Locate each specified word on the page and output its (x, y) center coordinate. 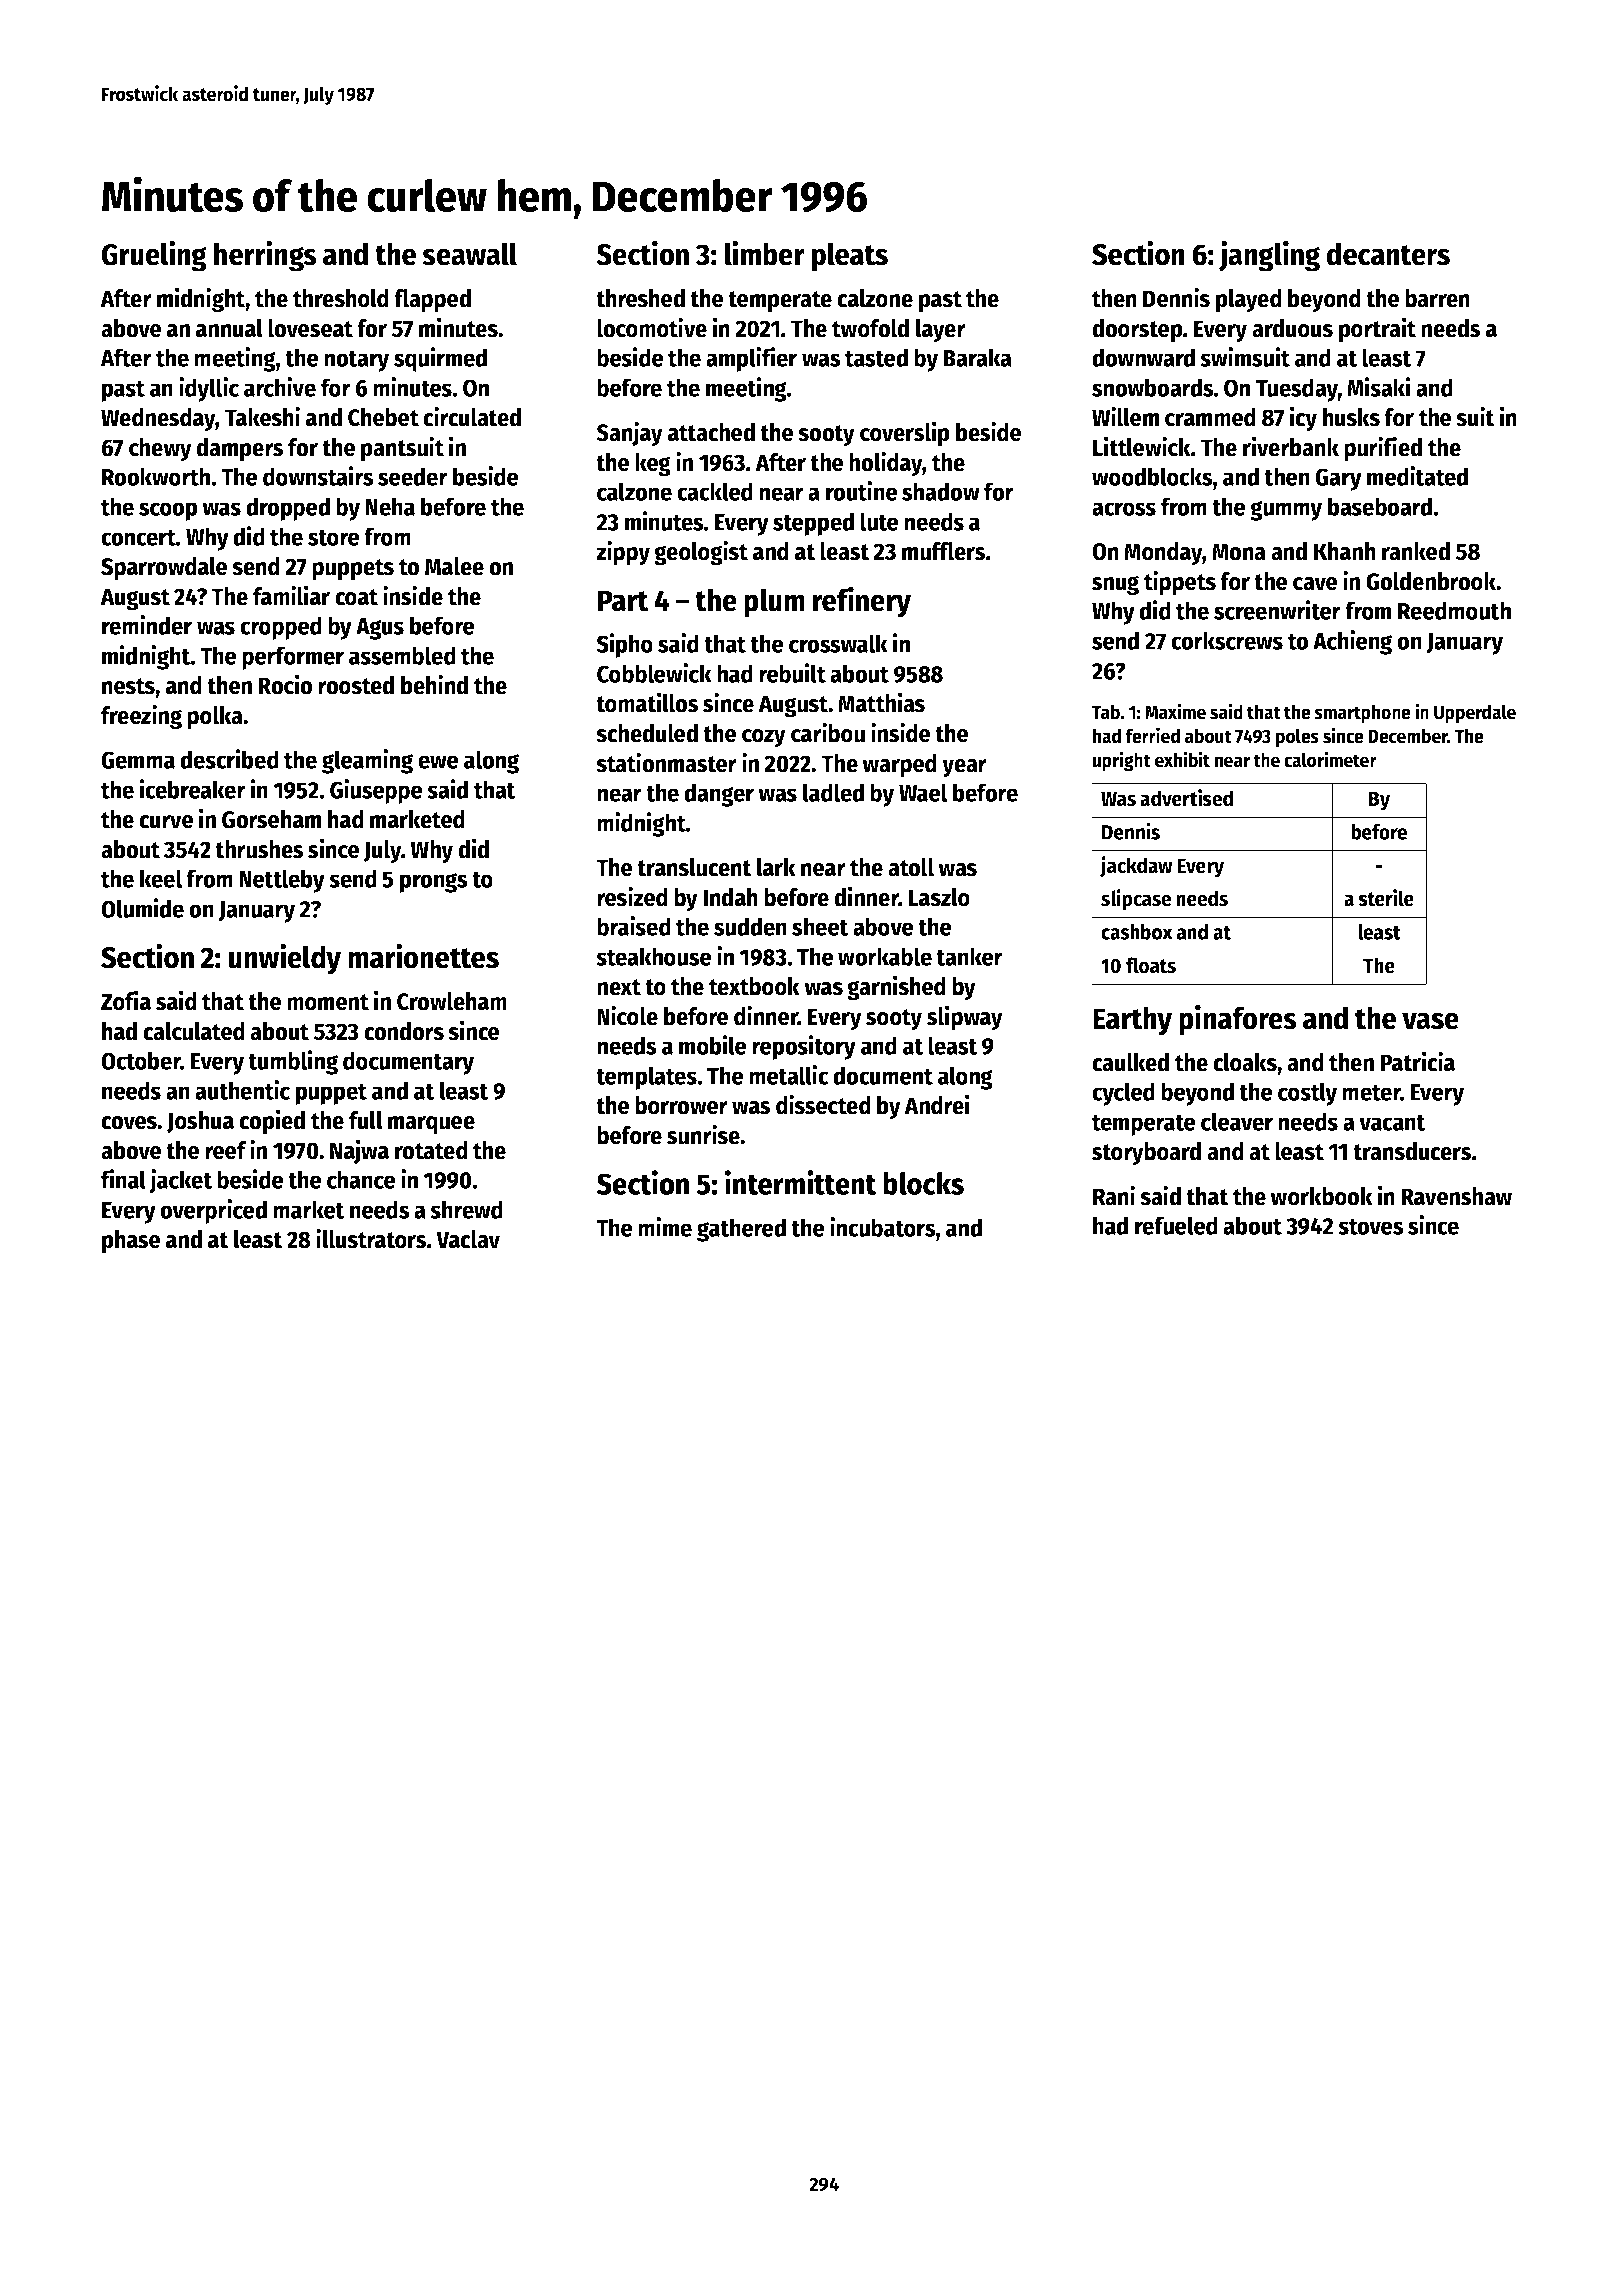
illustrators (371, 1238)
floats (1151, 965)
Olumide (142, 908)
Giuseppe (376, 791)
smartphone (1362, 713)
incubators (883, 1227)
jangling (1269, 256)
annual (229, 328)
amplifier (751, 359)
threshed (640, 298)
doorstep (1137, 331)
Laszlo (939, 897)
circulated (472, 416)
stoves (1371, 1226)
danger (719, 795)
